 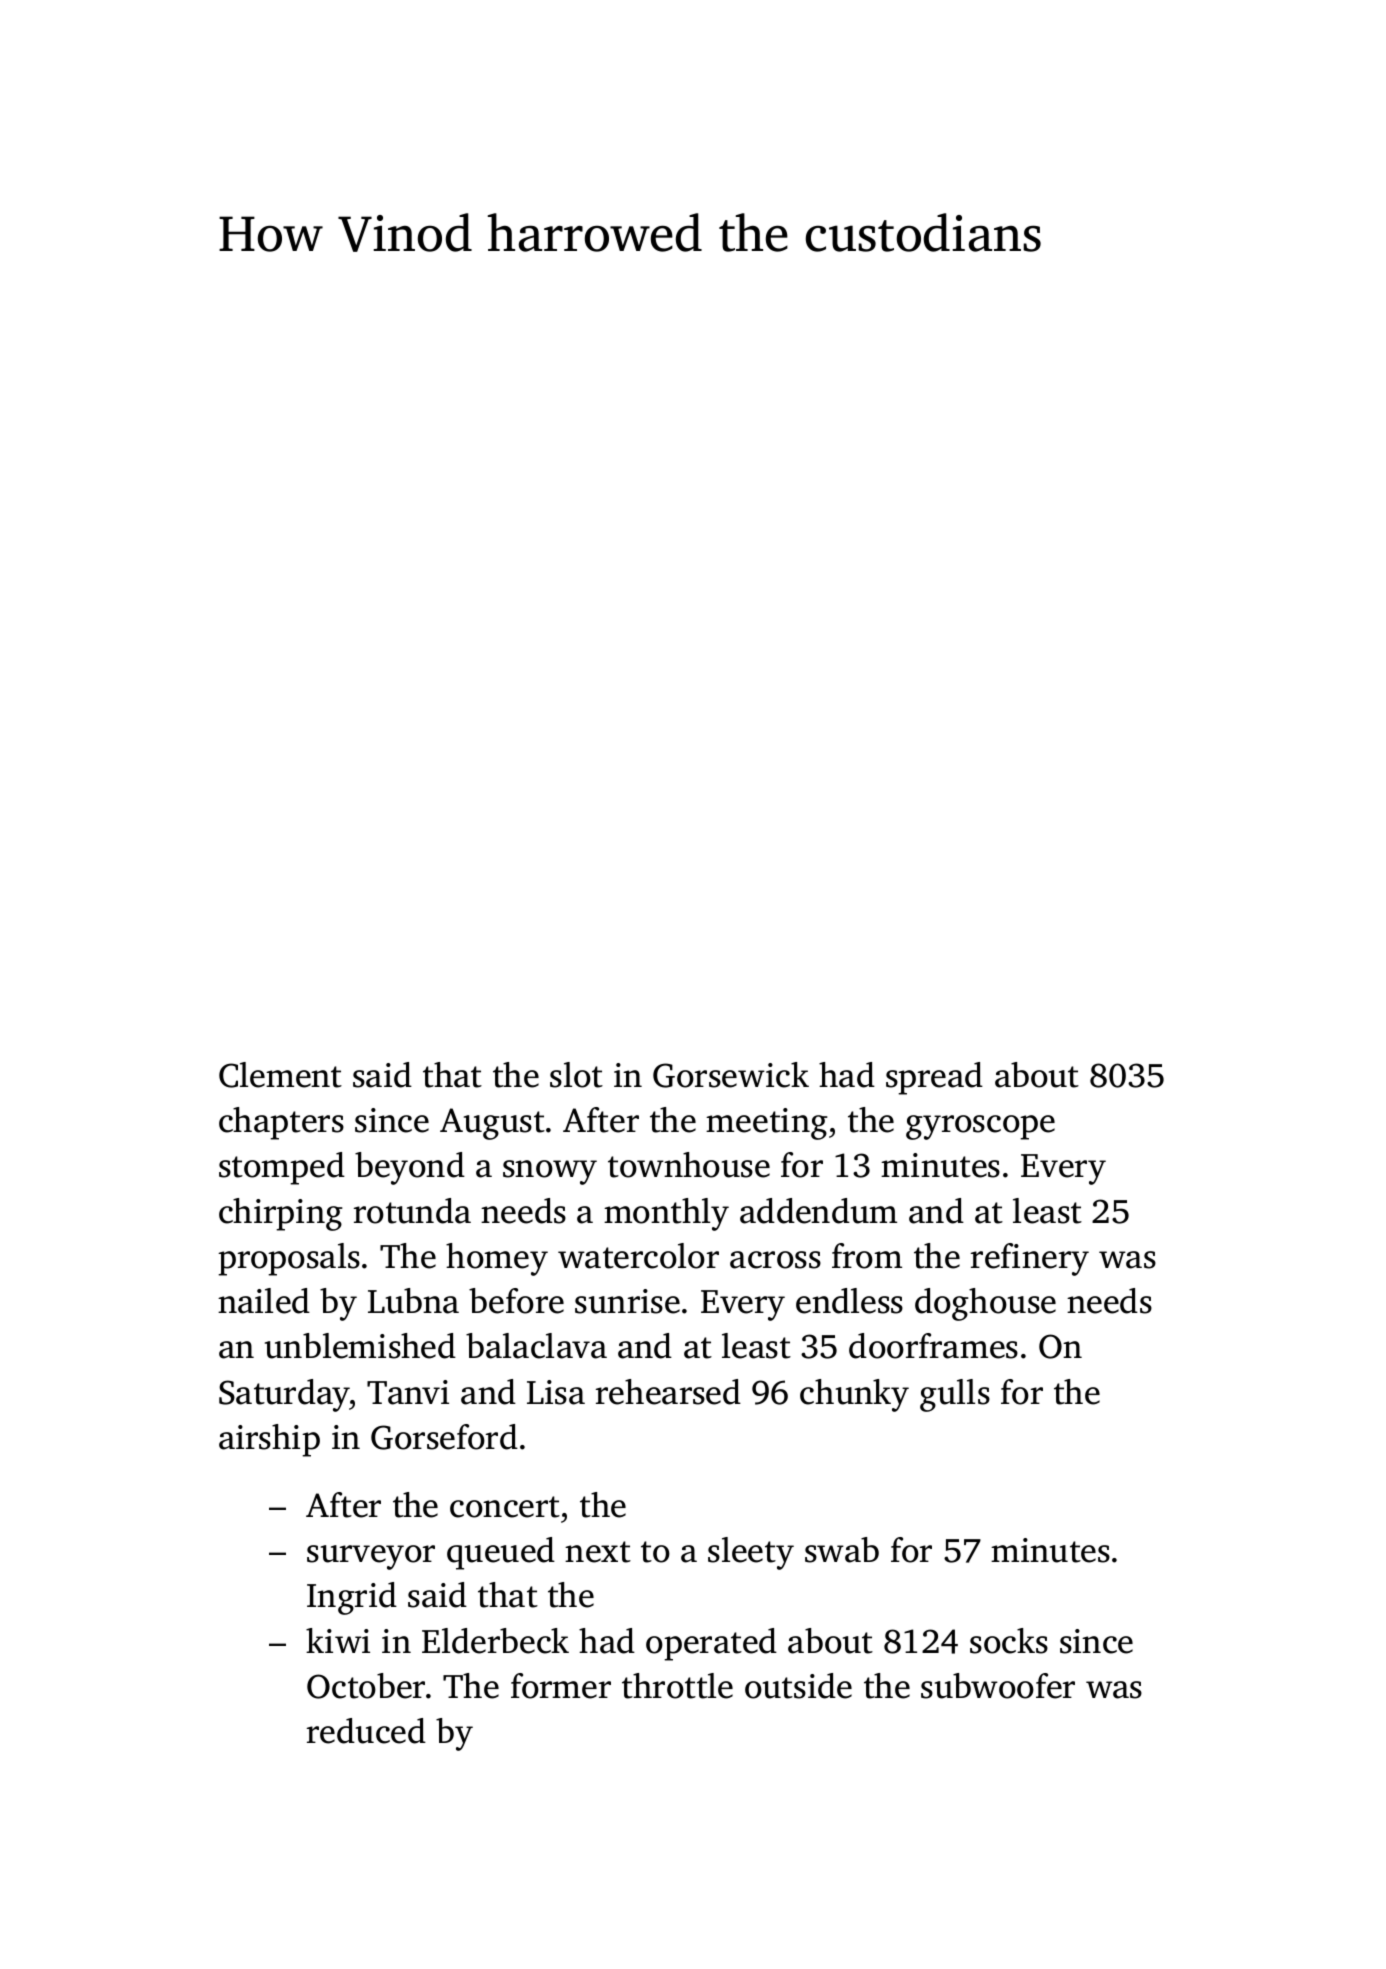 I want to click on subwoofer, so click(x=998, y=1686).
